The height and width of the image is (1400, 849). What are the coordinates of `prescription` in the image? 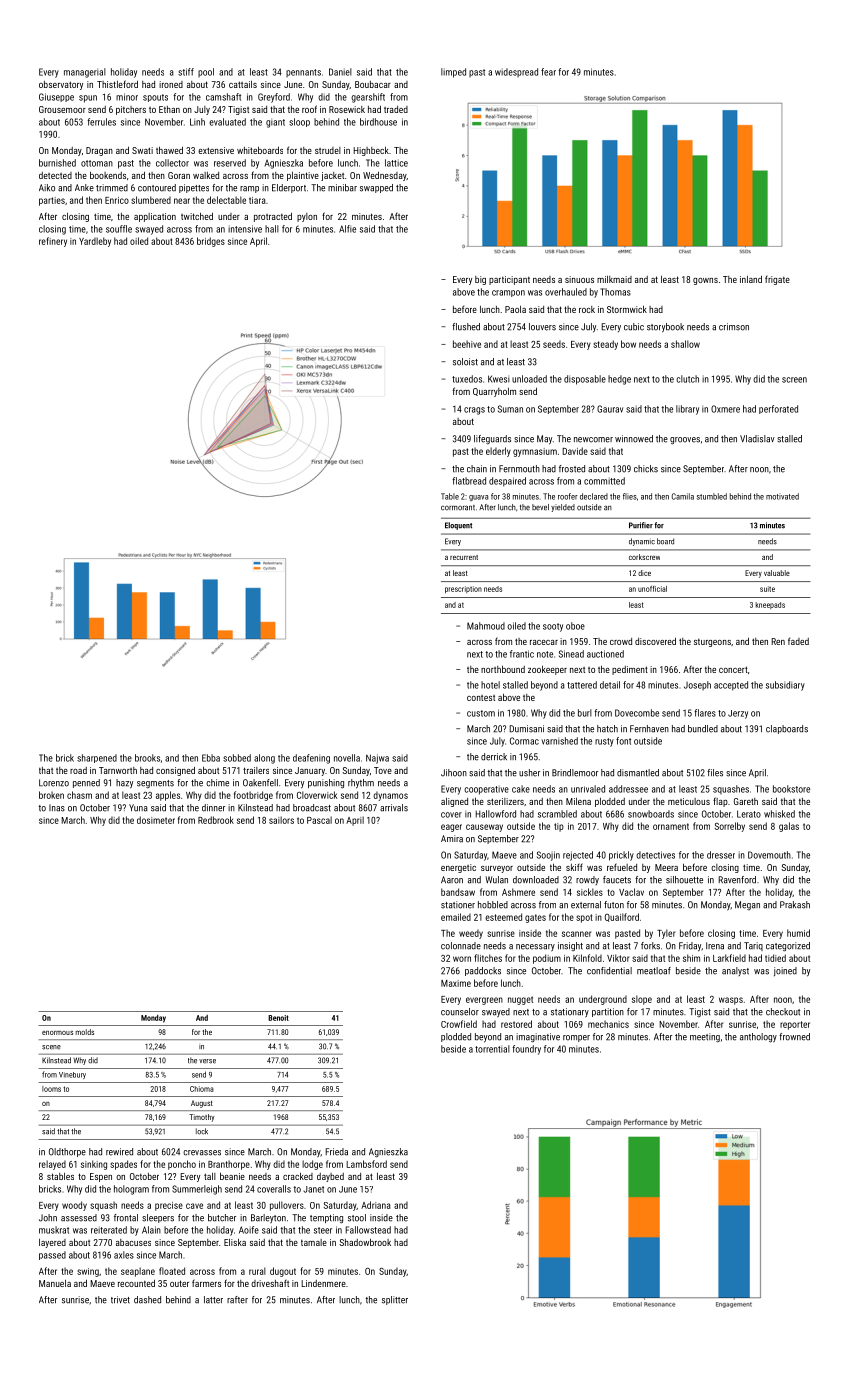 It's located at (463, 590).
